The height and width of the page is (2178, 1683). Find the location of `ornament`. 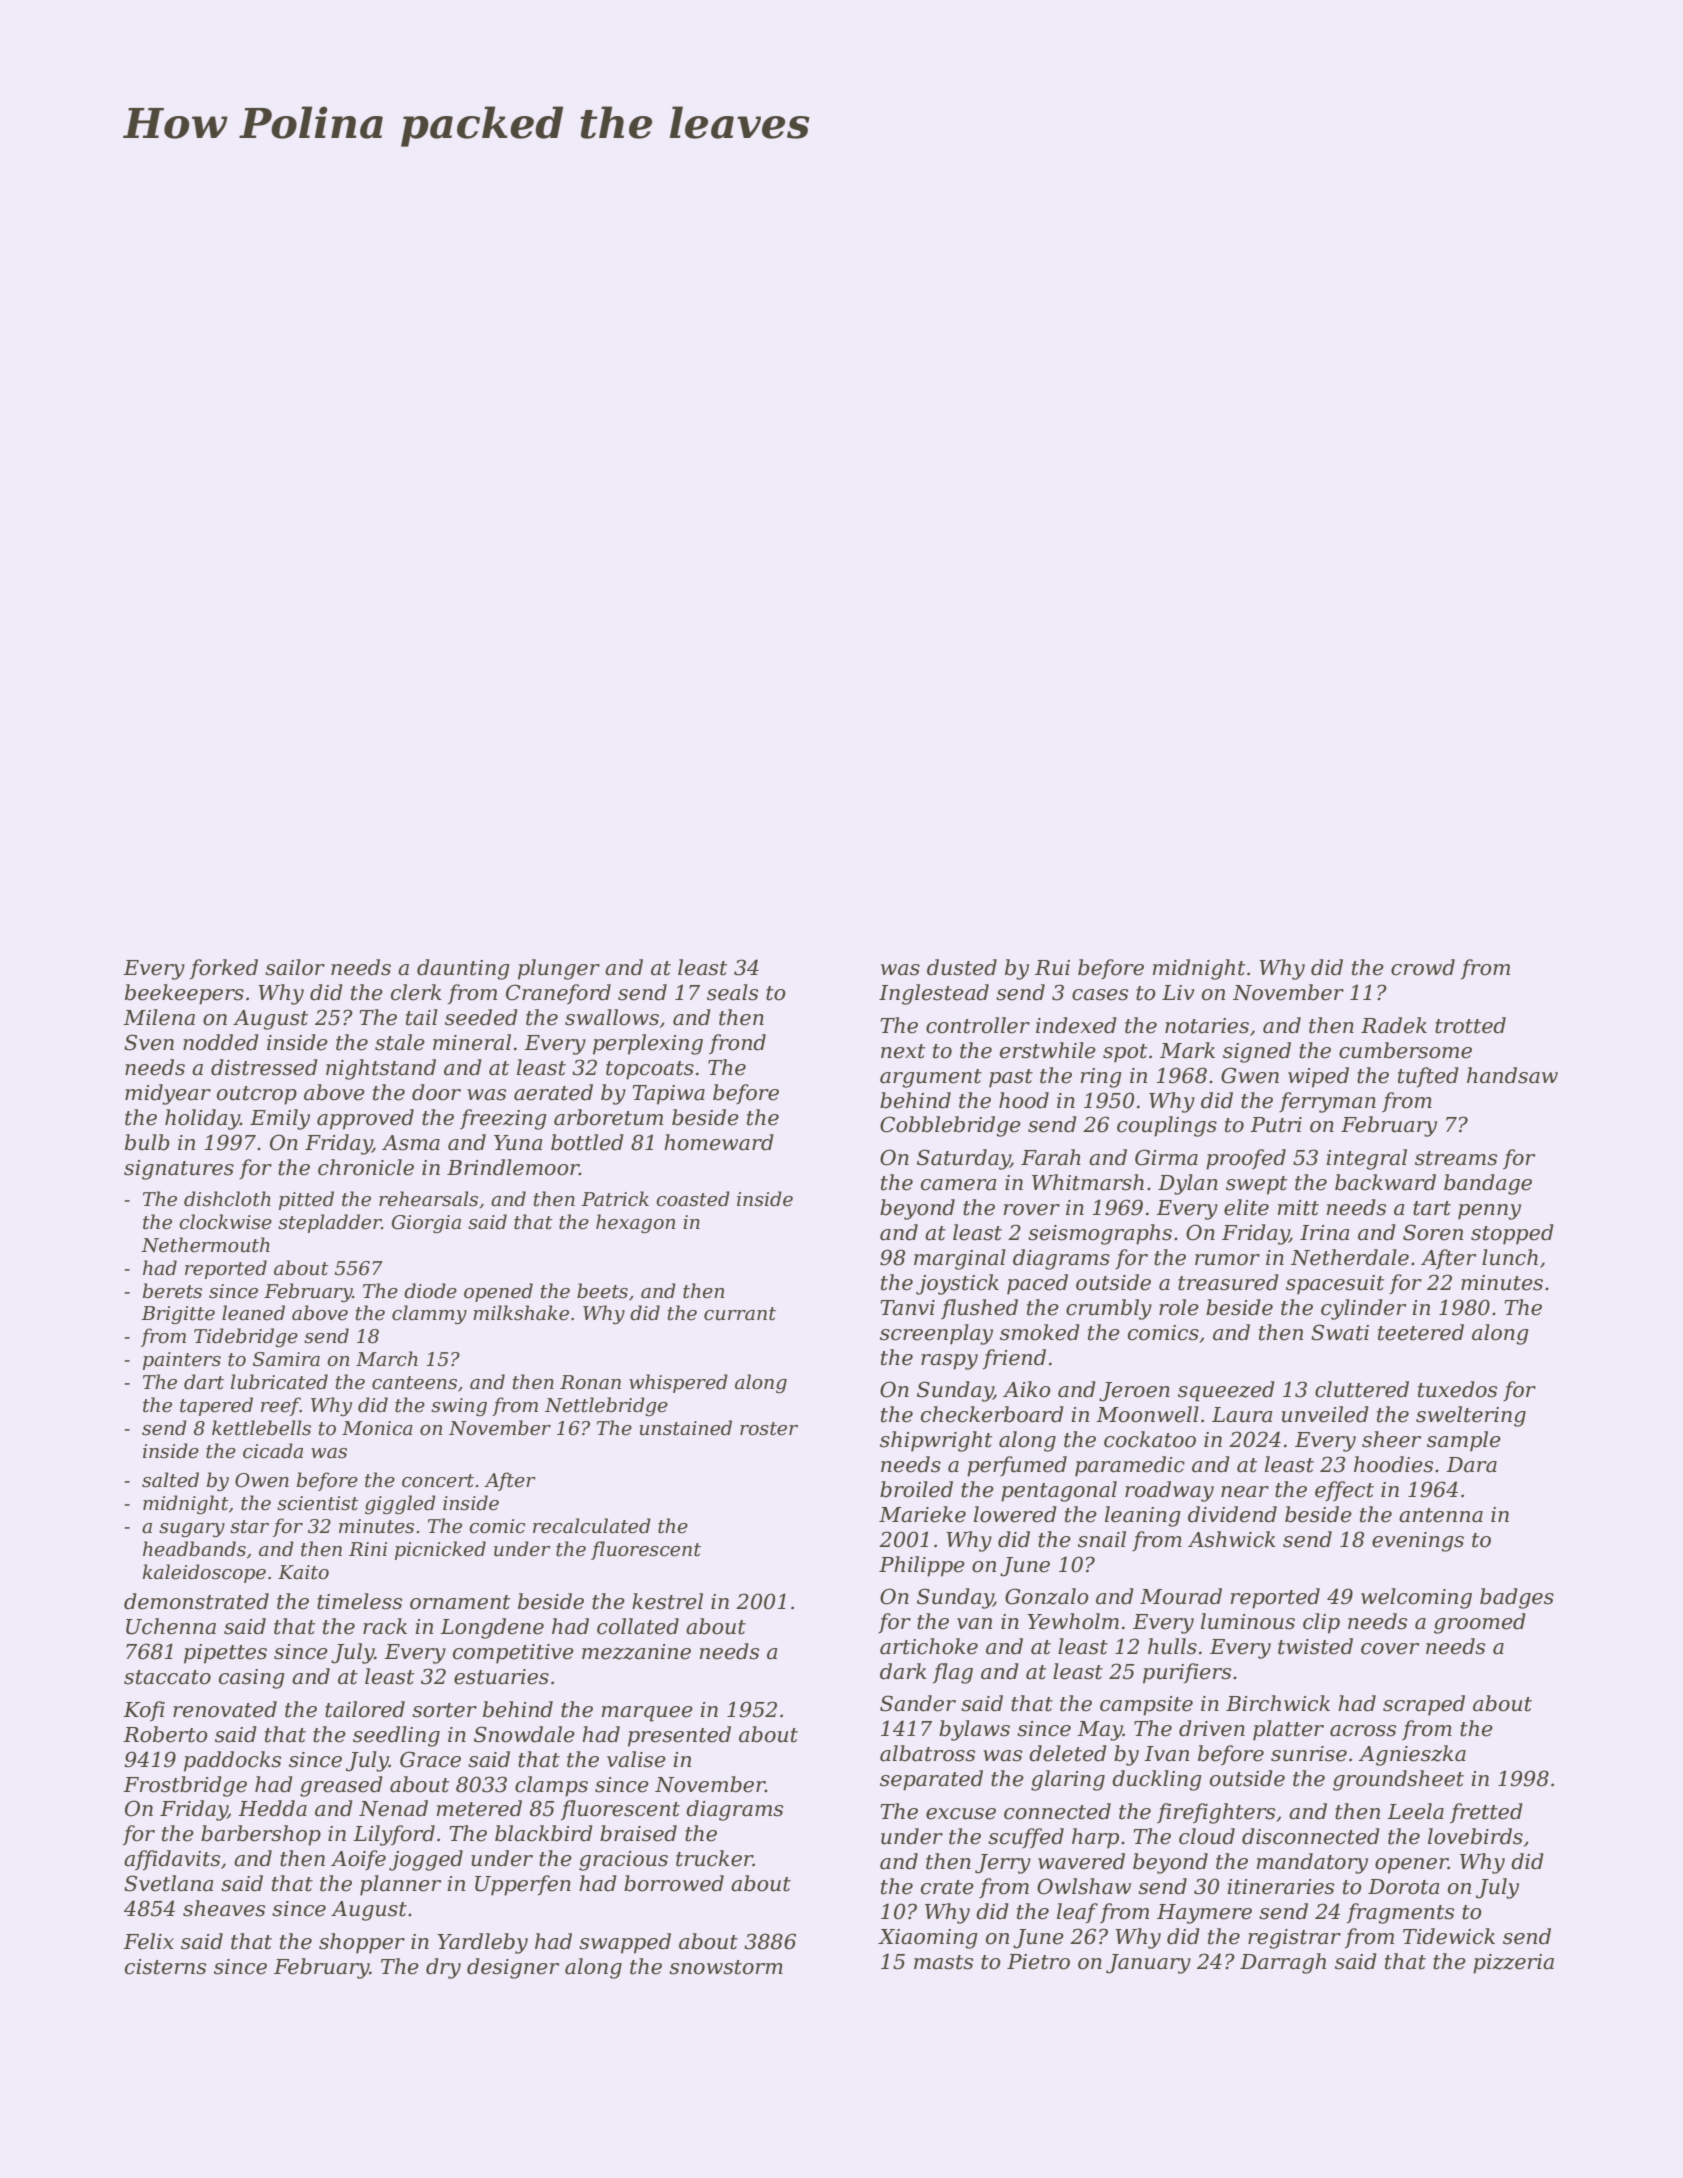

ornament is located at coordinates (460, 1602).
